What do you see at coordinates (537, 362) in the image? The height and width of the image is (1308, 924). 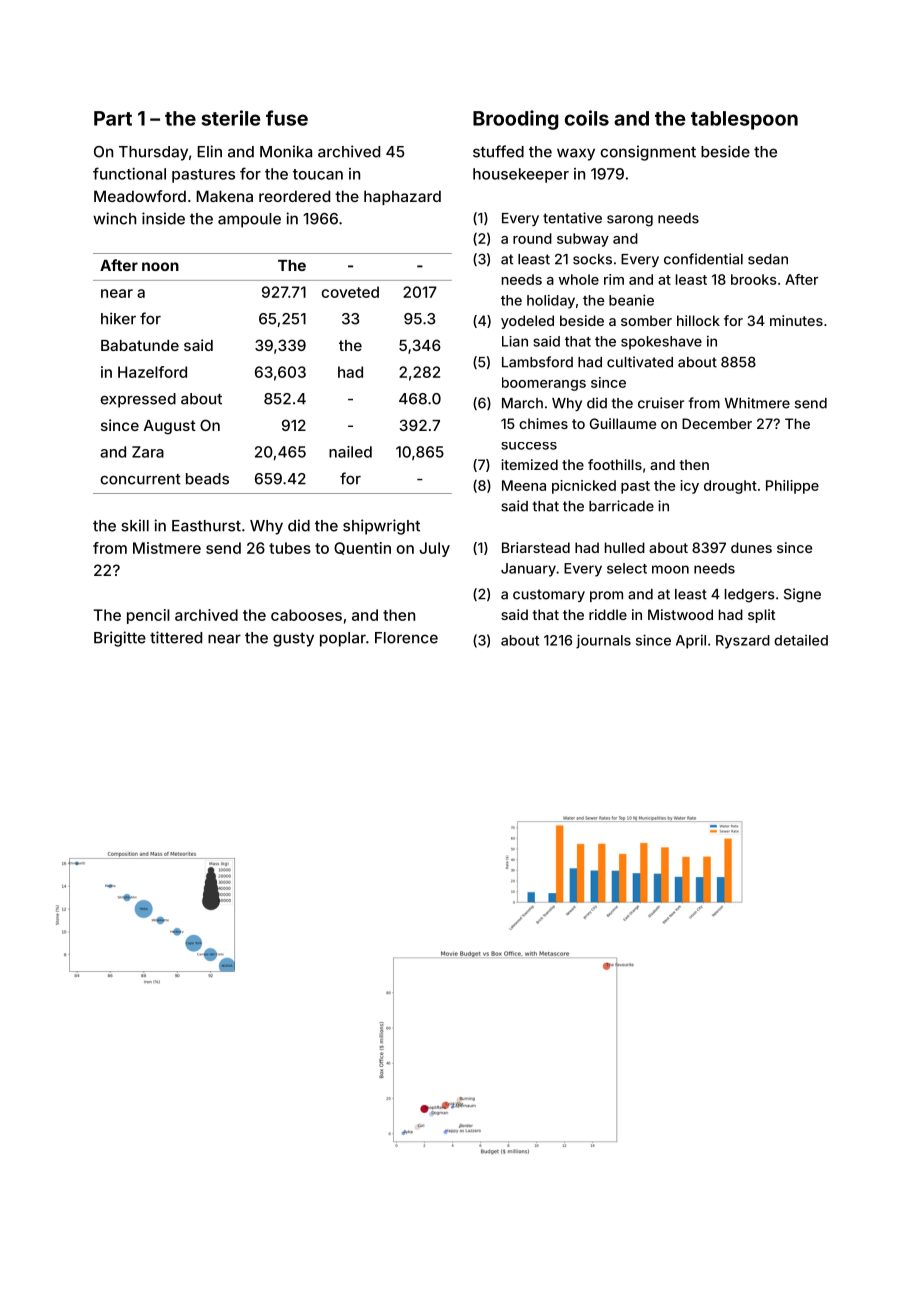 I see `Lambsford` at bounding box center [537, 362].
